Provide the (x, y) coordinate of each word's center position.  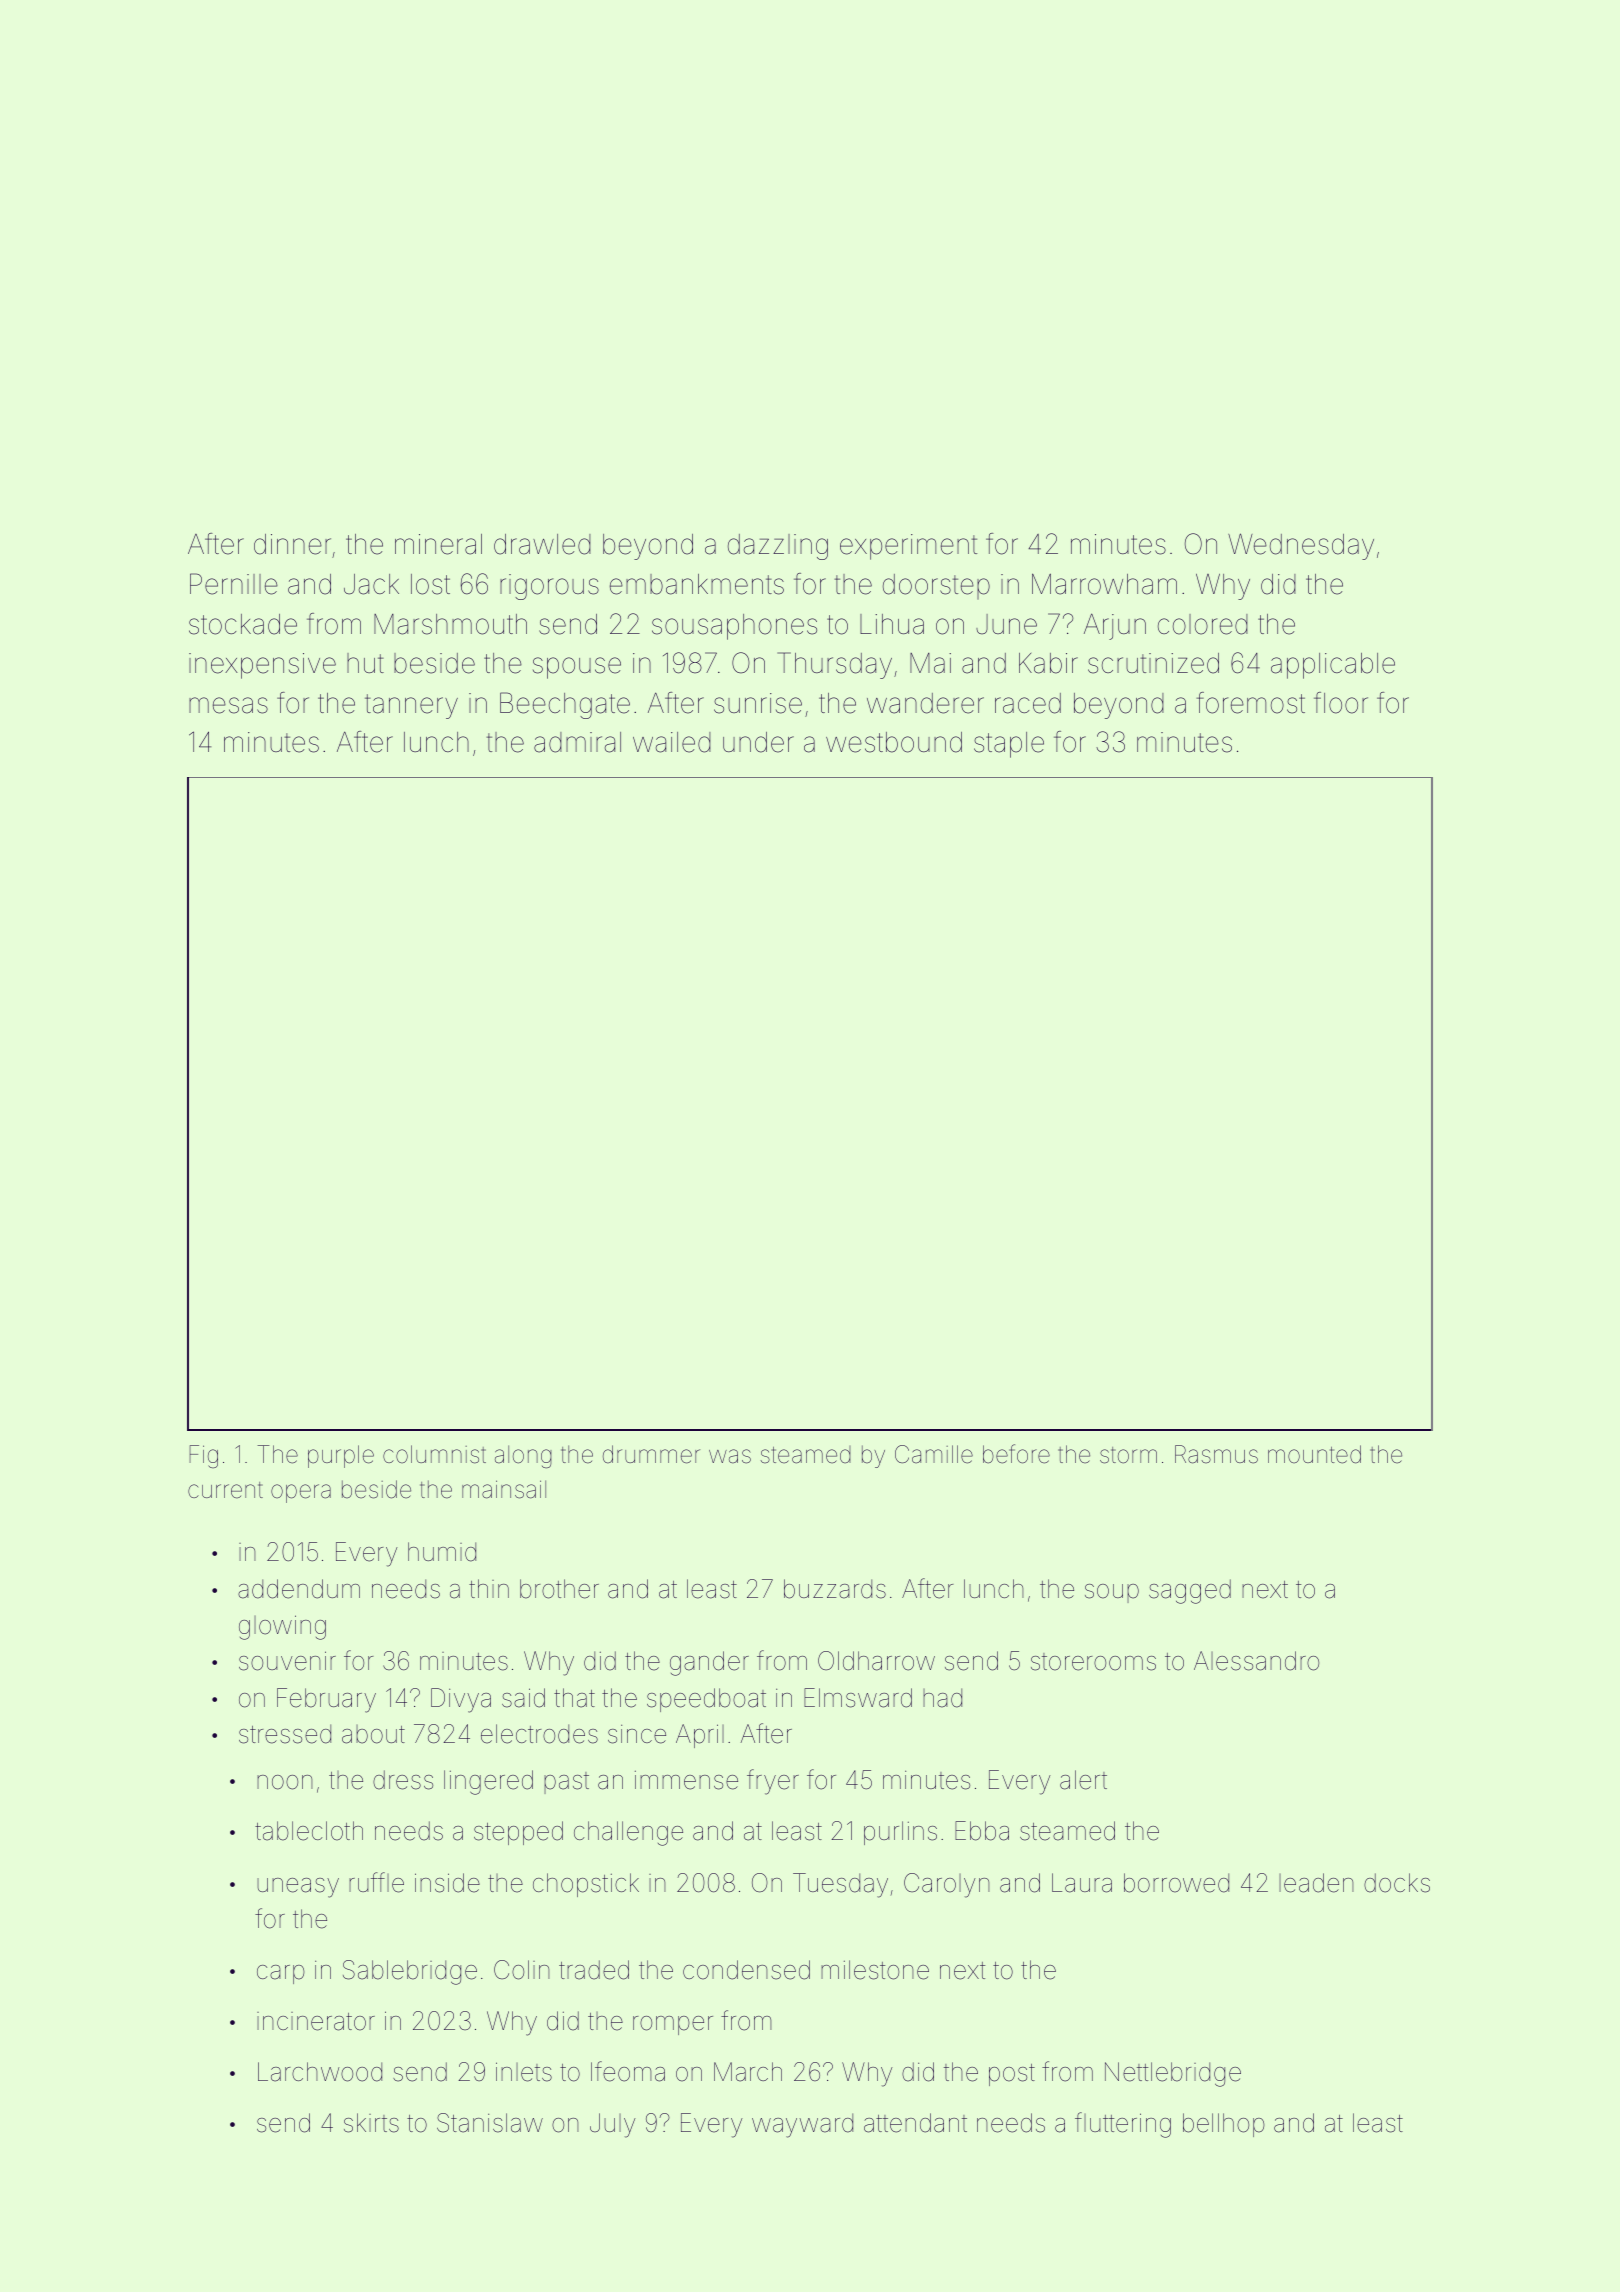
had (942, 1698)
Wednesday (1301, 546)
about (373, 1734)
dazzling (778, 547)
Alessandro (1256, 1661)
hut (365, 663)
